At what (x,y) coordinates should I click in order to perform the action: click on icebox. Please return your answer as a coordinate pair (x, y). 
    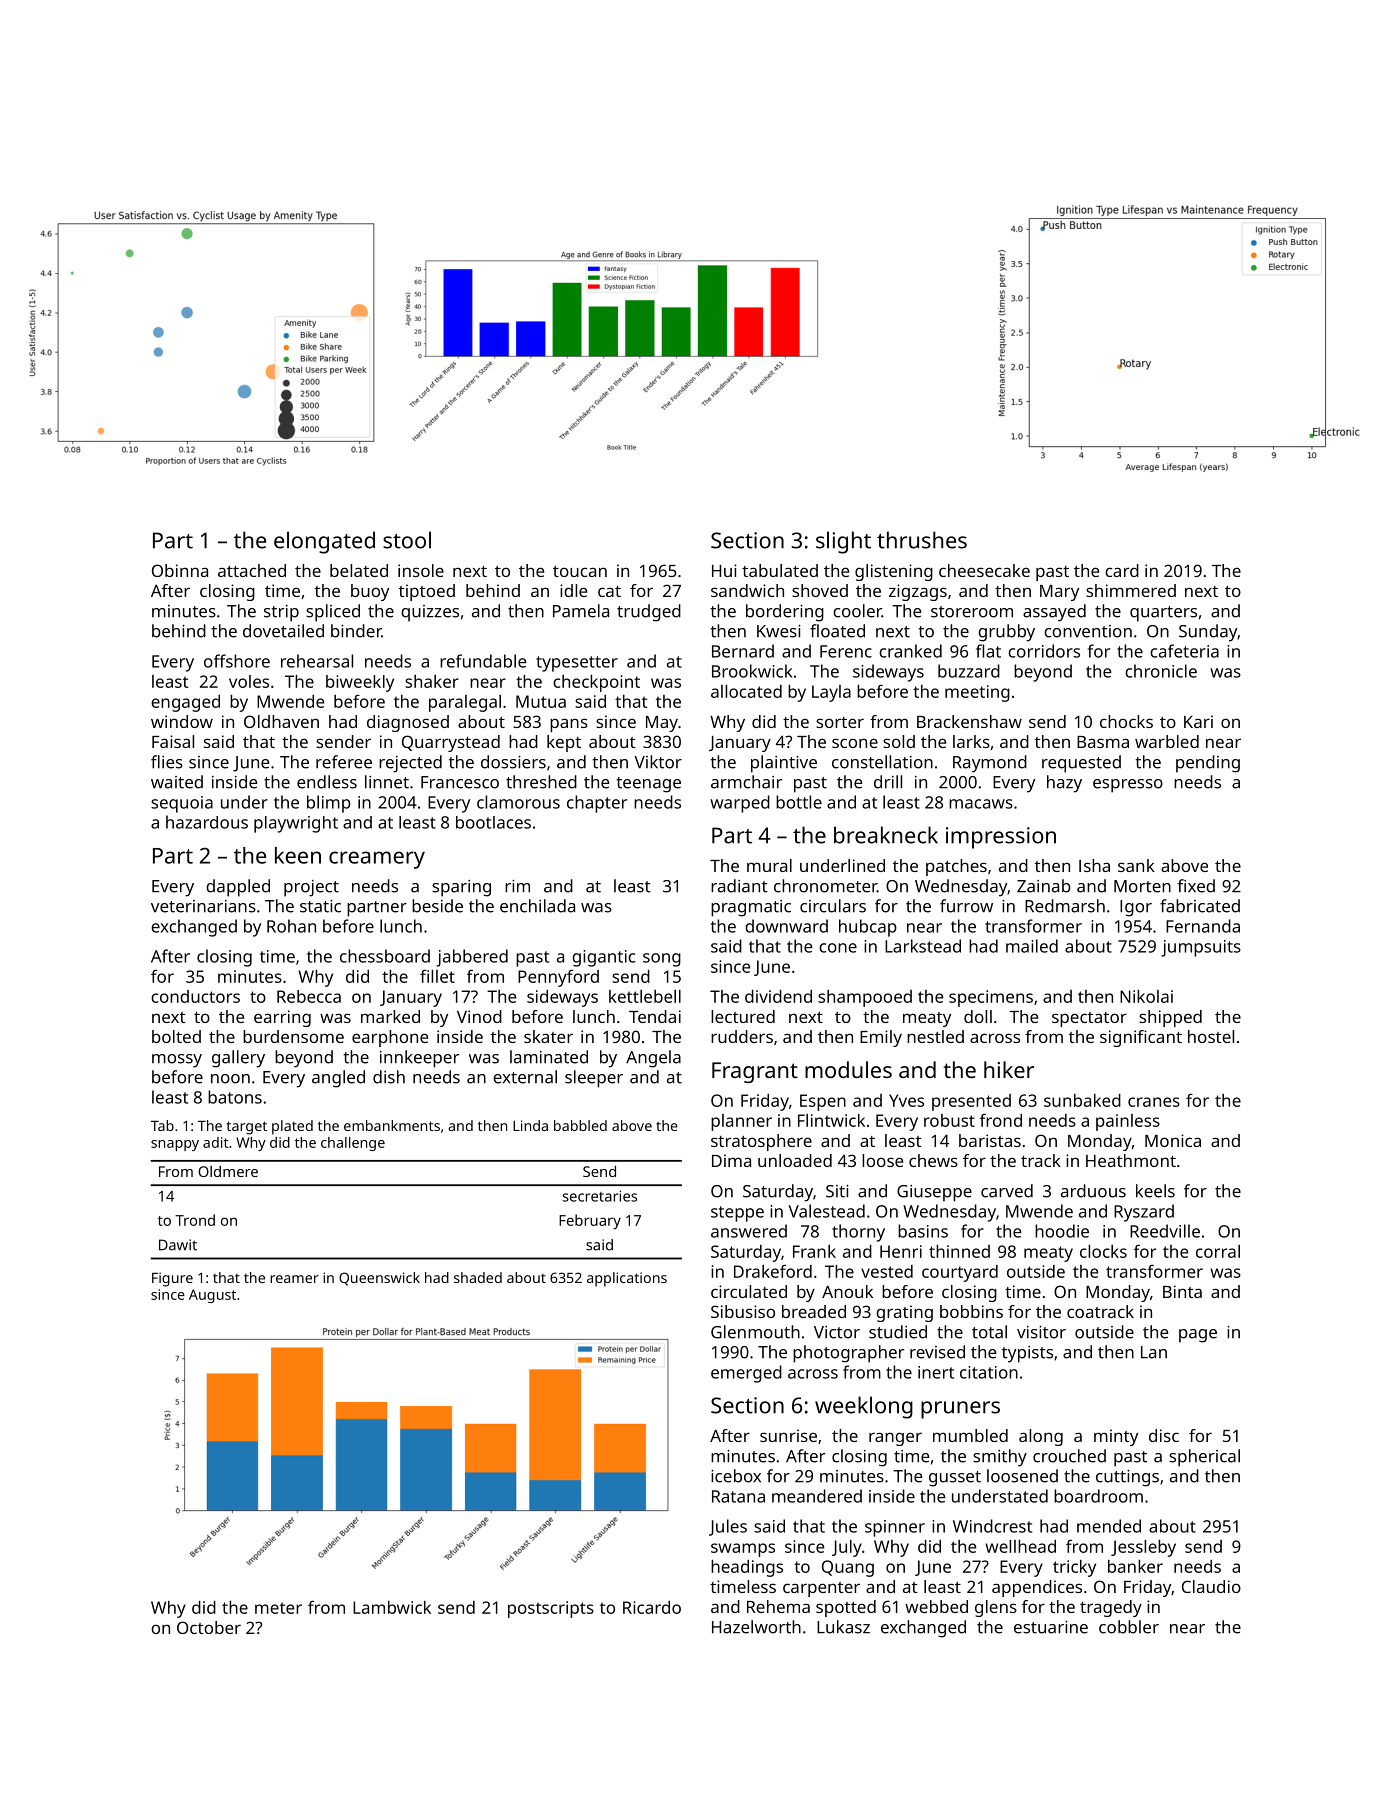
    Looking at the image, I should click on (736, 1476).
